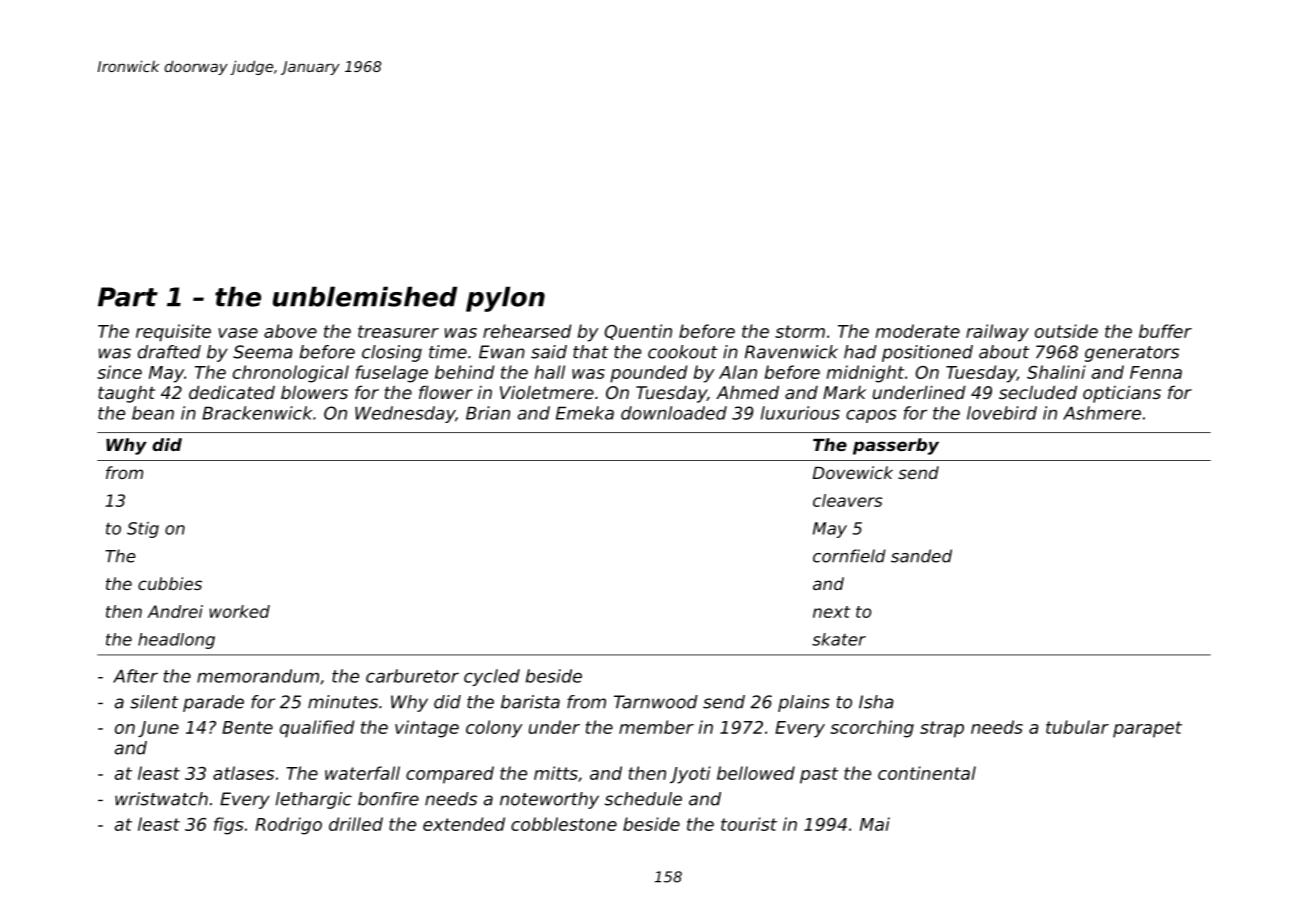 The image size is (1308, 924). Describe the element at coordinates (239, 611) in the screenshot. I see `worked` at that location.
